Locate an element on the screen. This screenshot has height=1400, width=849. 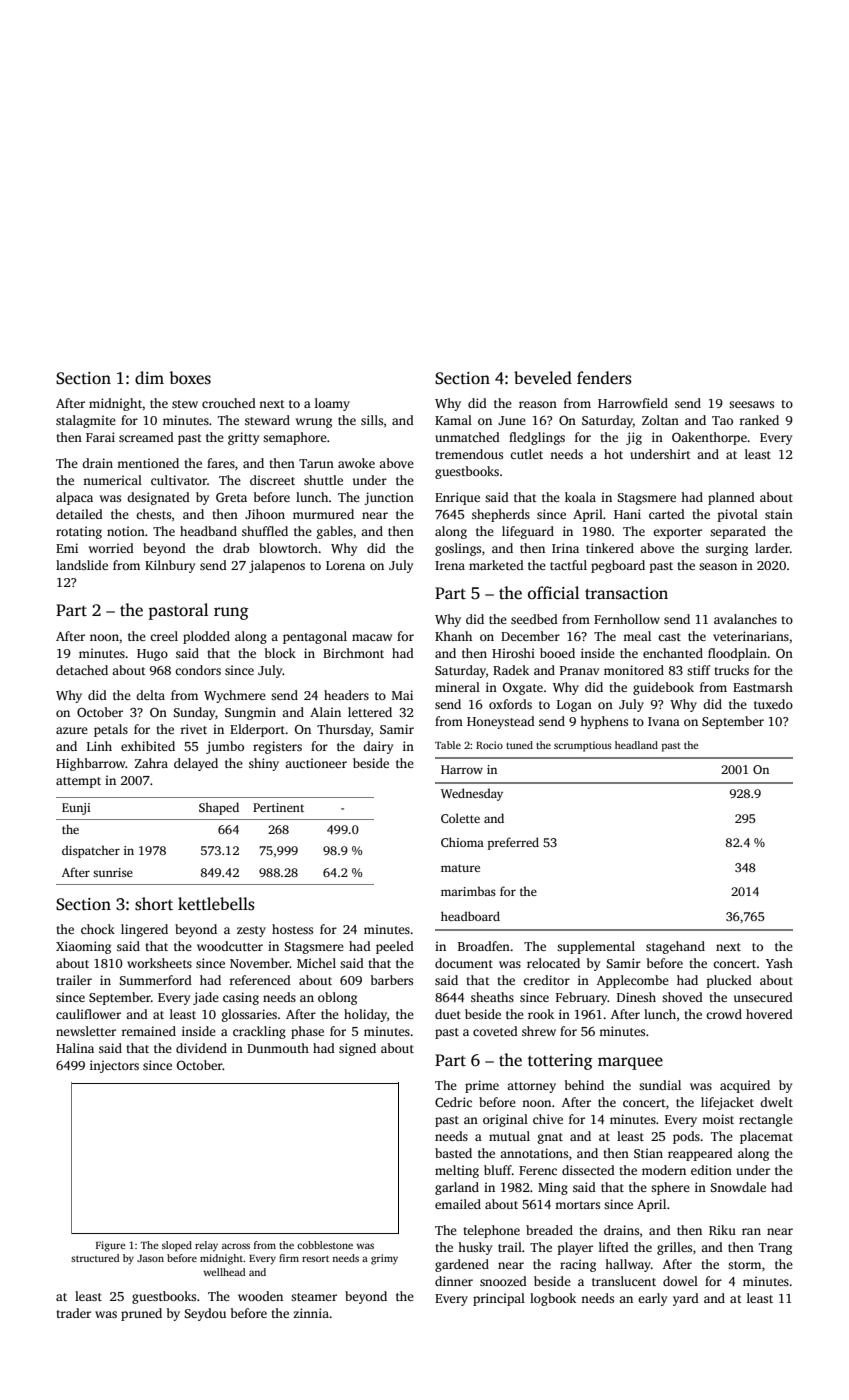
transaction is located at coordinates (626, 593).
